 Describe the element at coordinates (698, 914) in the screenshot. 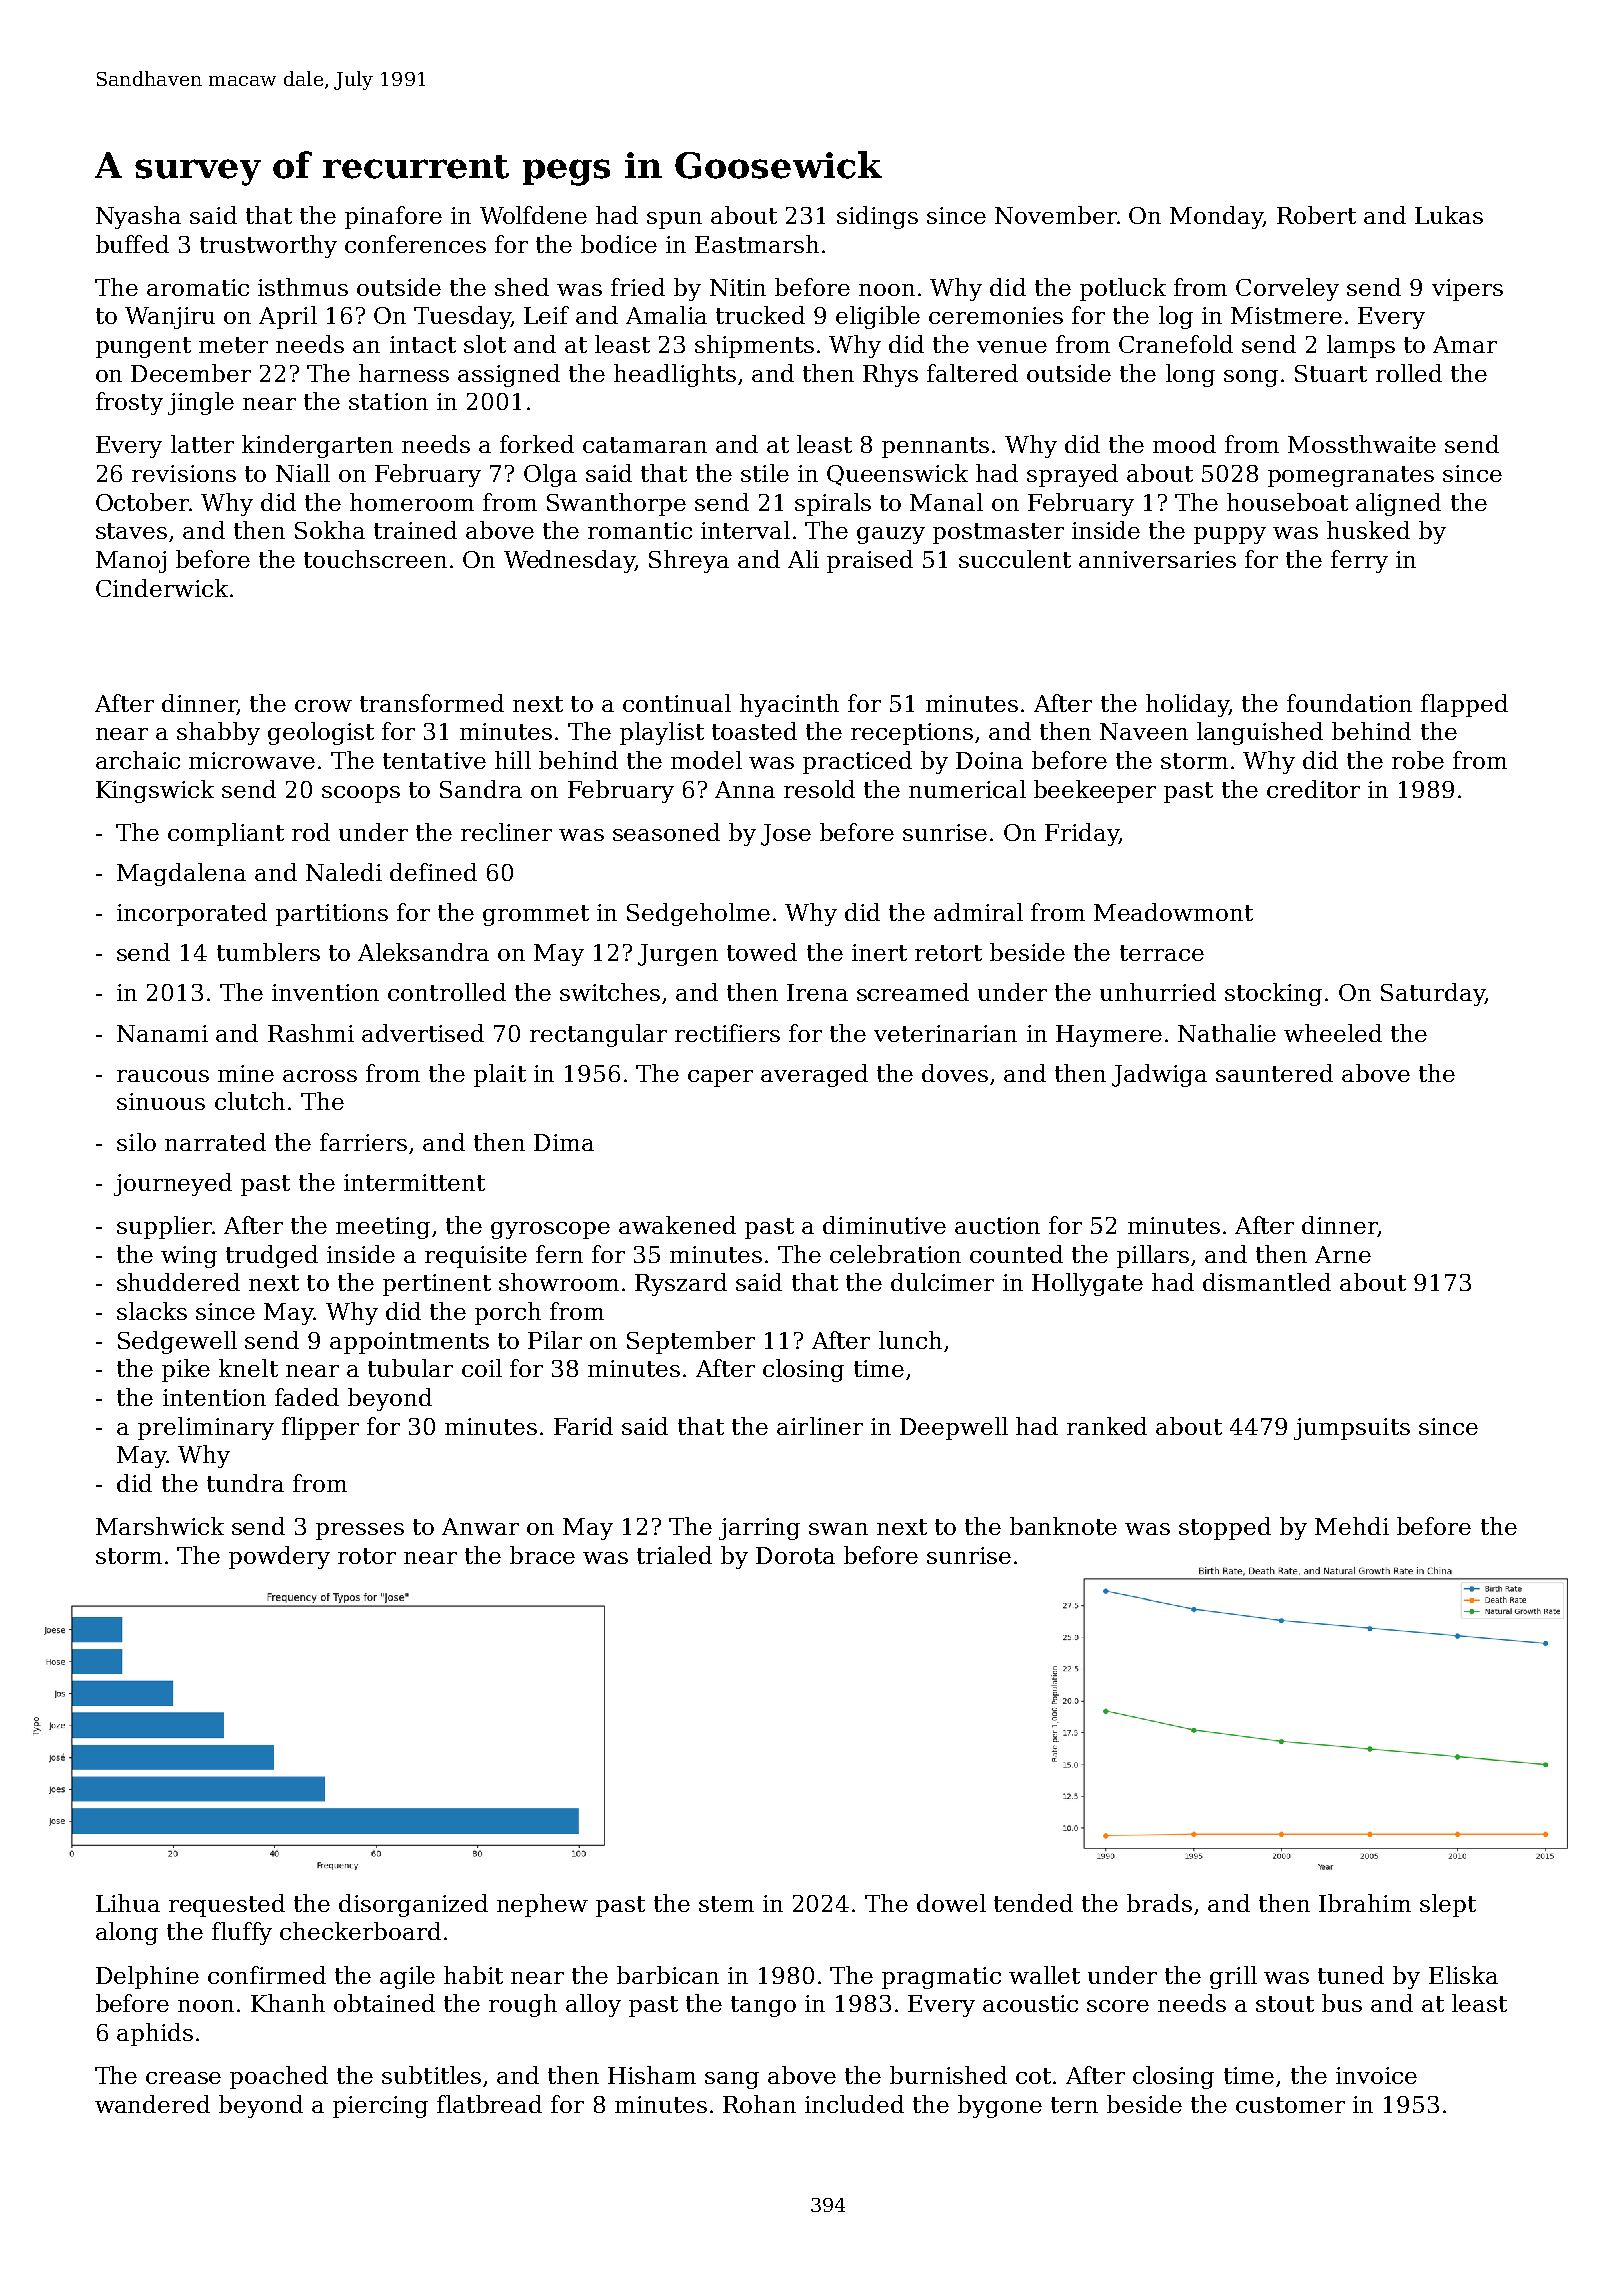

I see `Sedgeholme` at that location.
